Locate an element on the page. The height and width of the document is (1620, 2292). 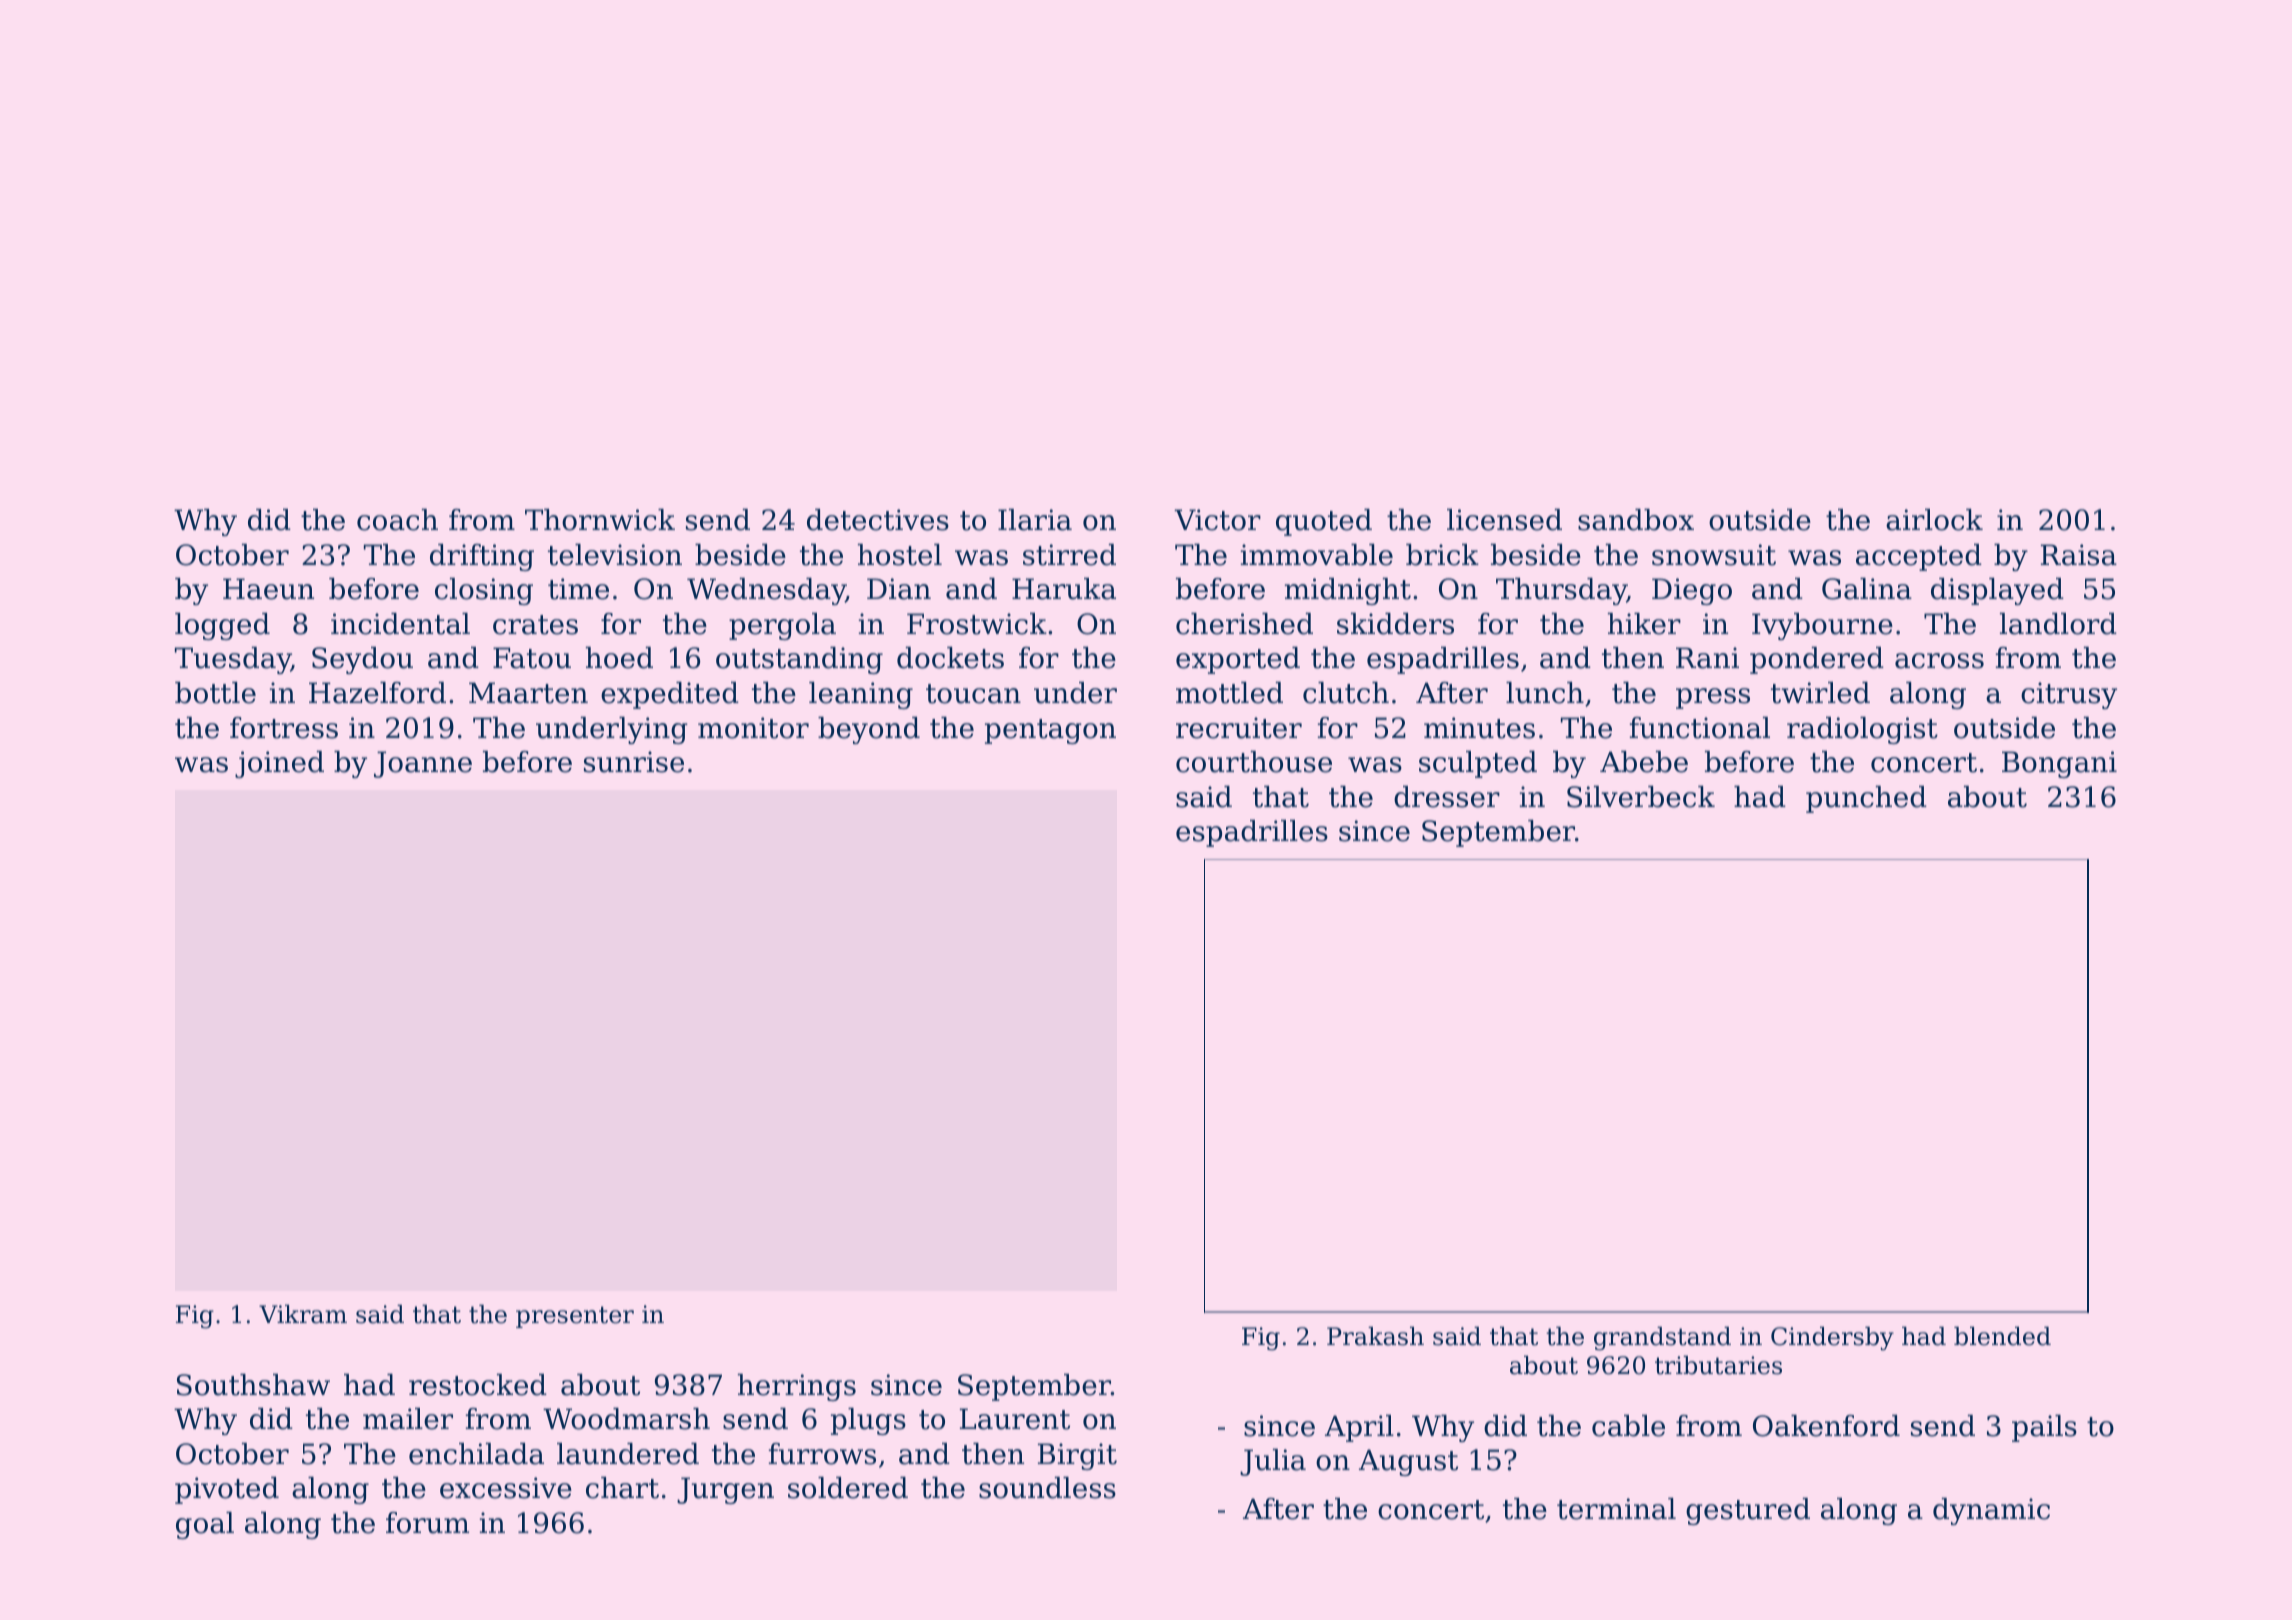
forum is located at coordinates (427, 1523).
